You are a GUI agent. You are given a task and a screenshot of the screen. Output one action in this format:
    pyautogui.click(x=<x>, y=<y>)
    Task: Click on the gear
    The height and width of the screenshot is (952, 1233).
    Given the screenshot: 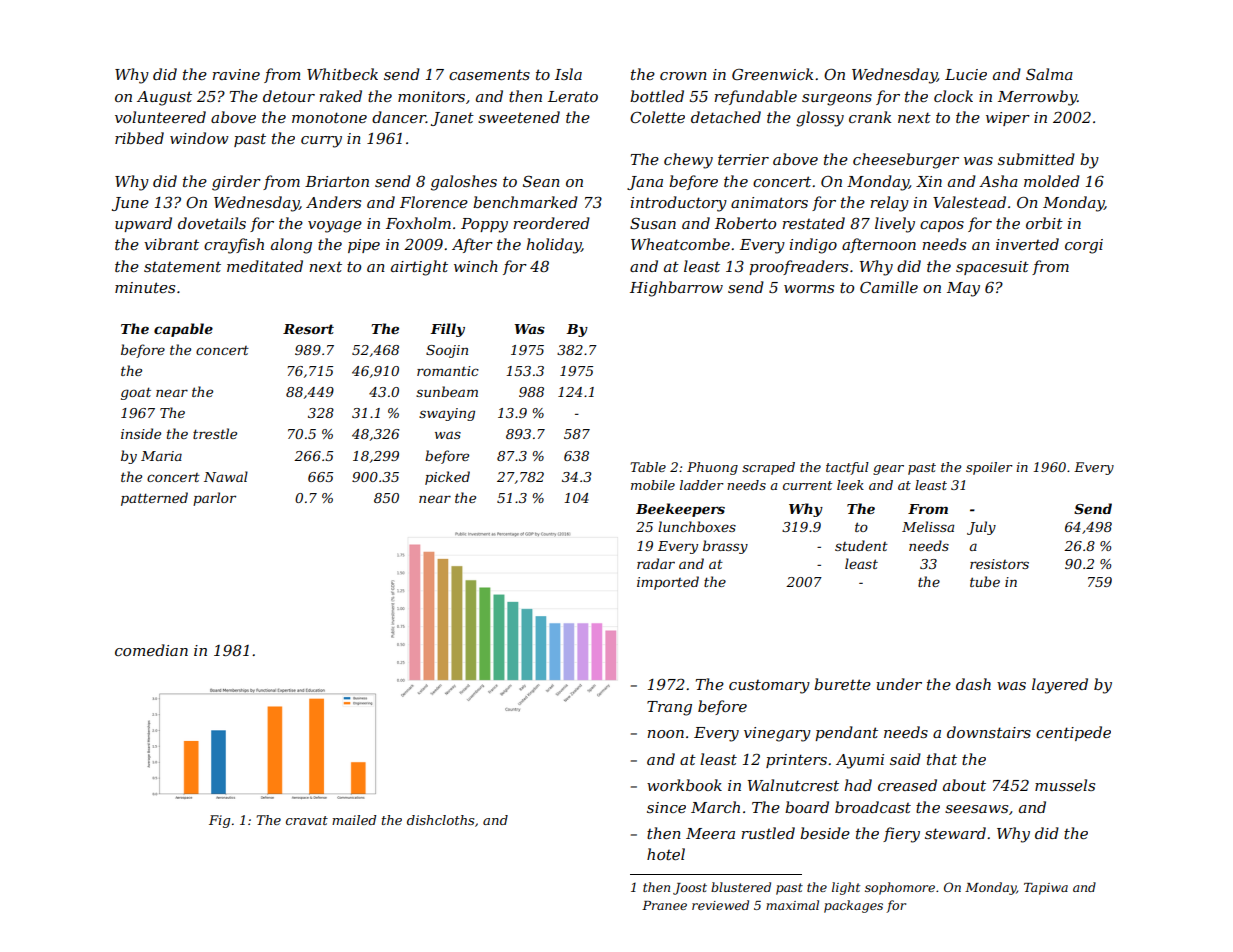 What is the action you would take?
    pyautogui.click(x=888, y=470)
